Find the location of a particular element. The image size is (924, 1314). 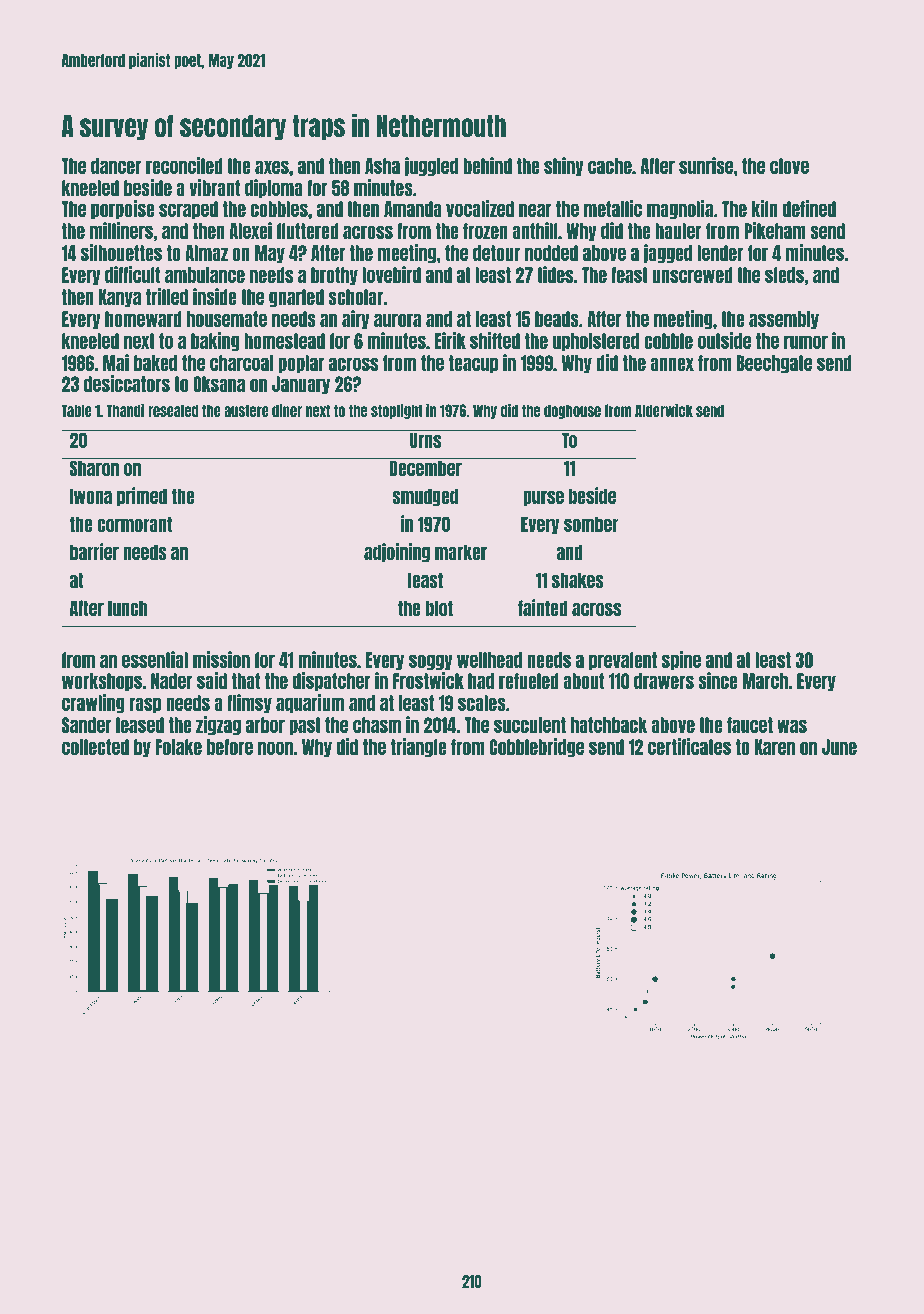

Almaz is located at coordinates (206, 253).
